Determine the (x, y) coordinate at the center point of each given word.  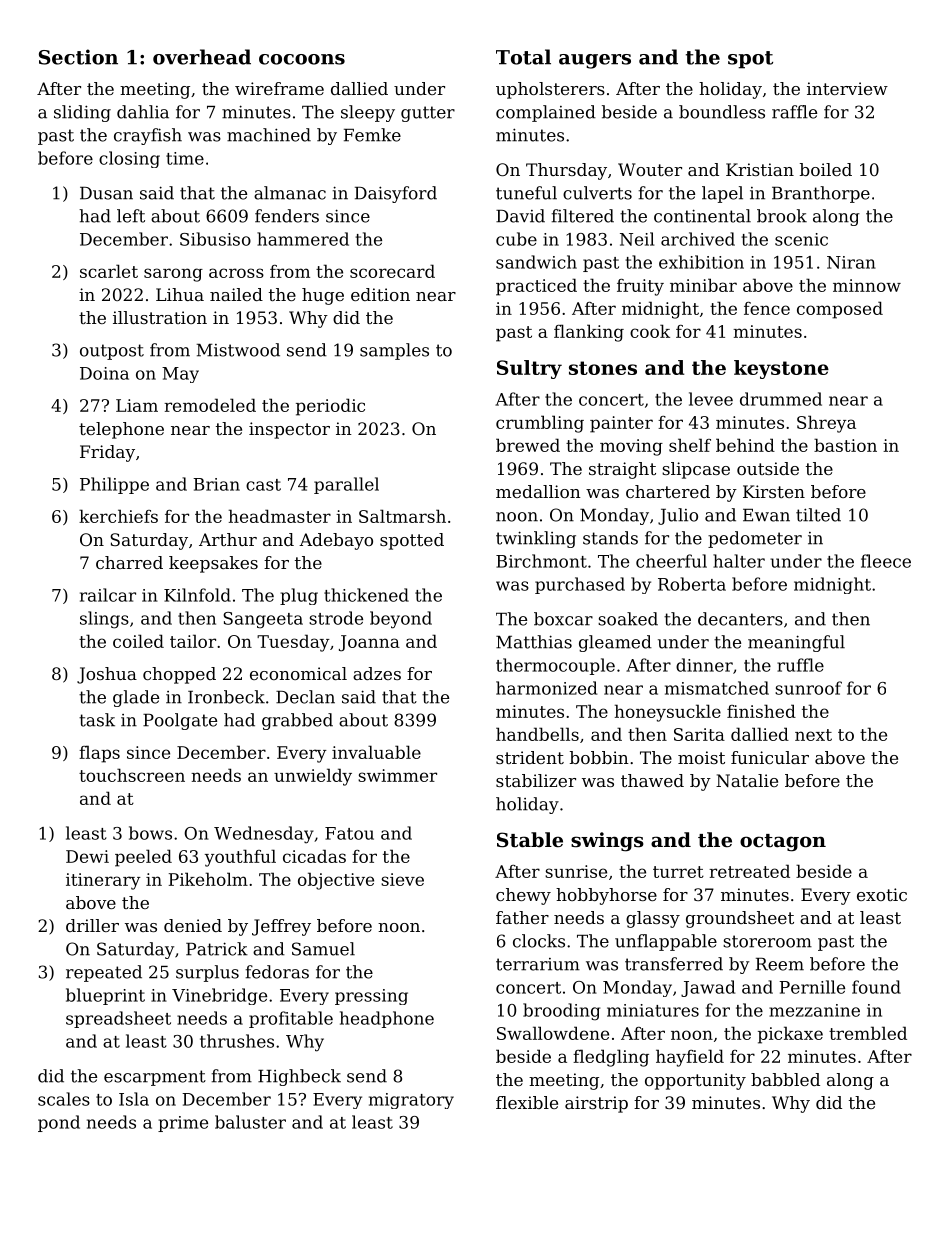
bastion (845, 445)
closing (129, 159)
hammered (303, 239)
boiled (826, 169)
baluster (250, 1122)
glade (136, 698)
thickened (366, 595)
